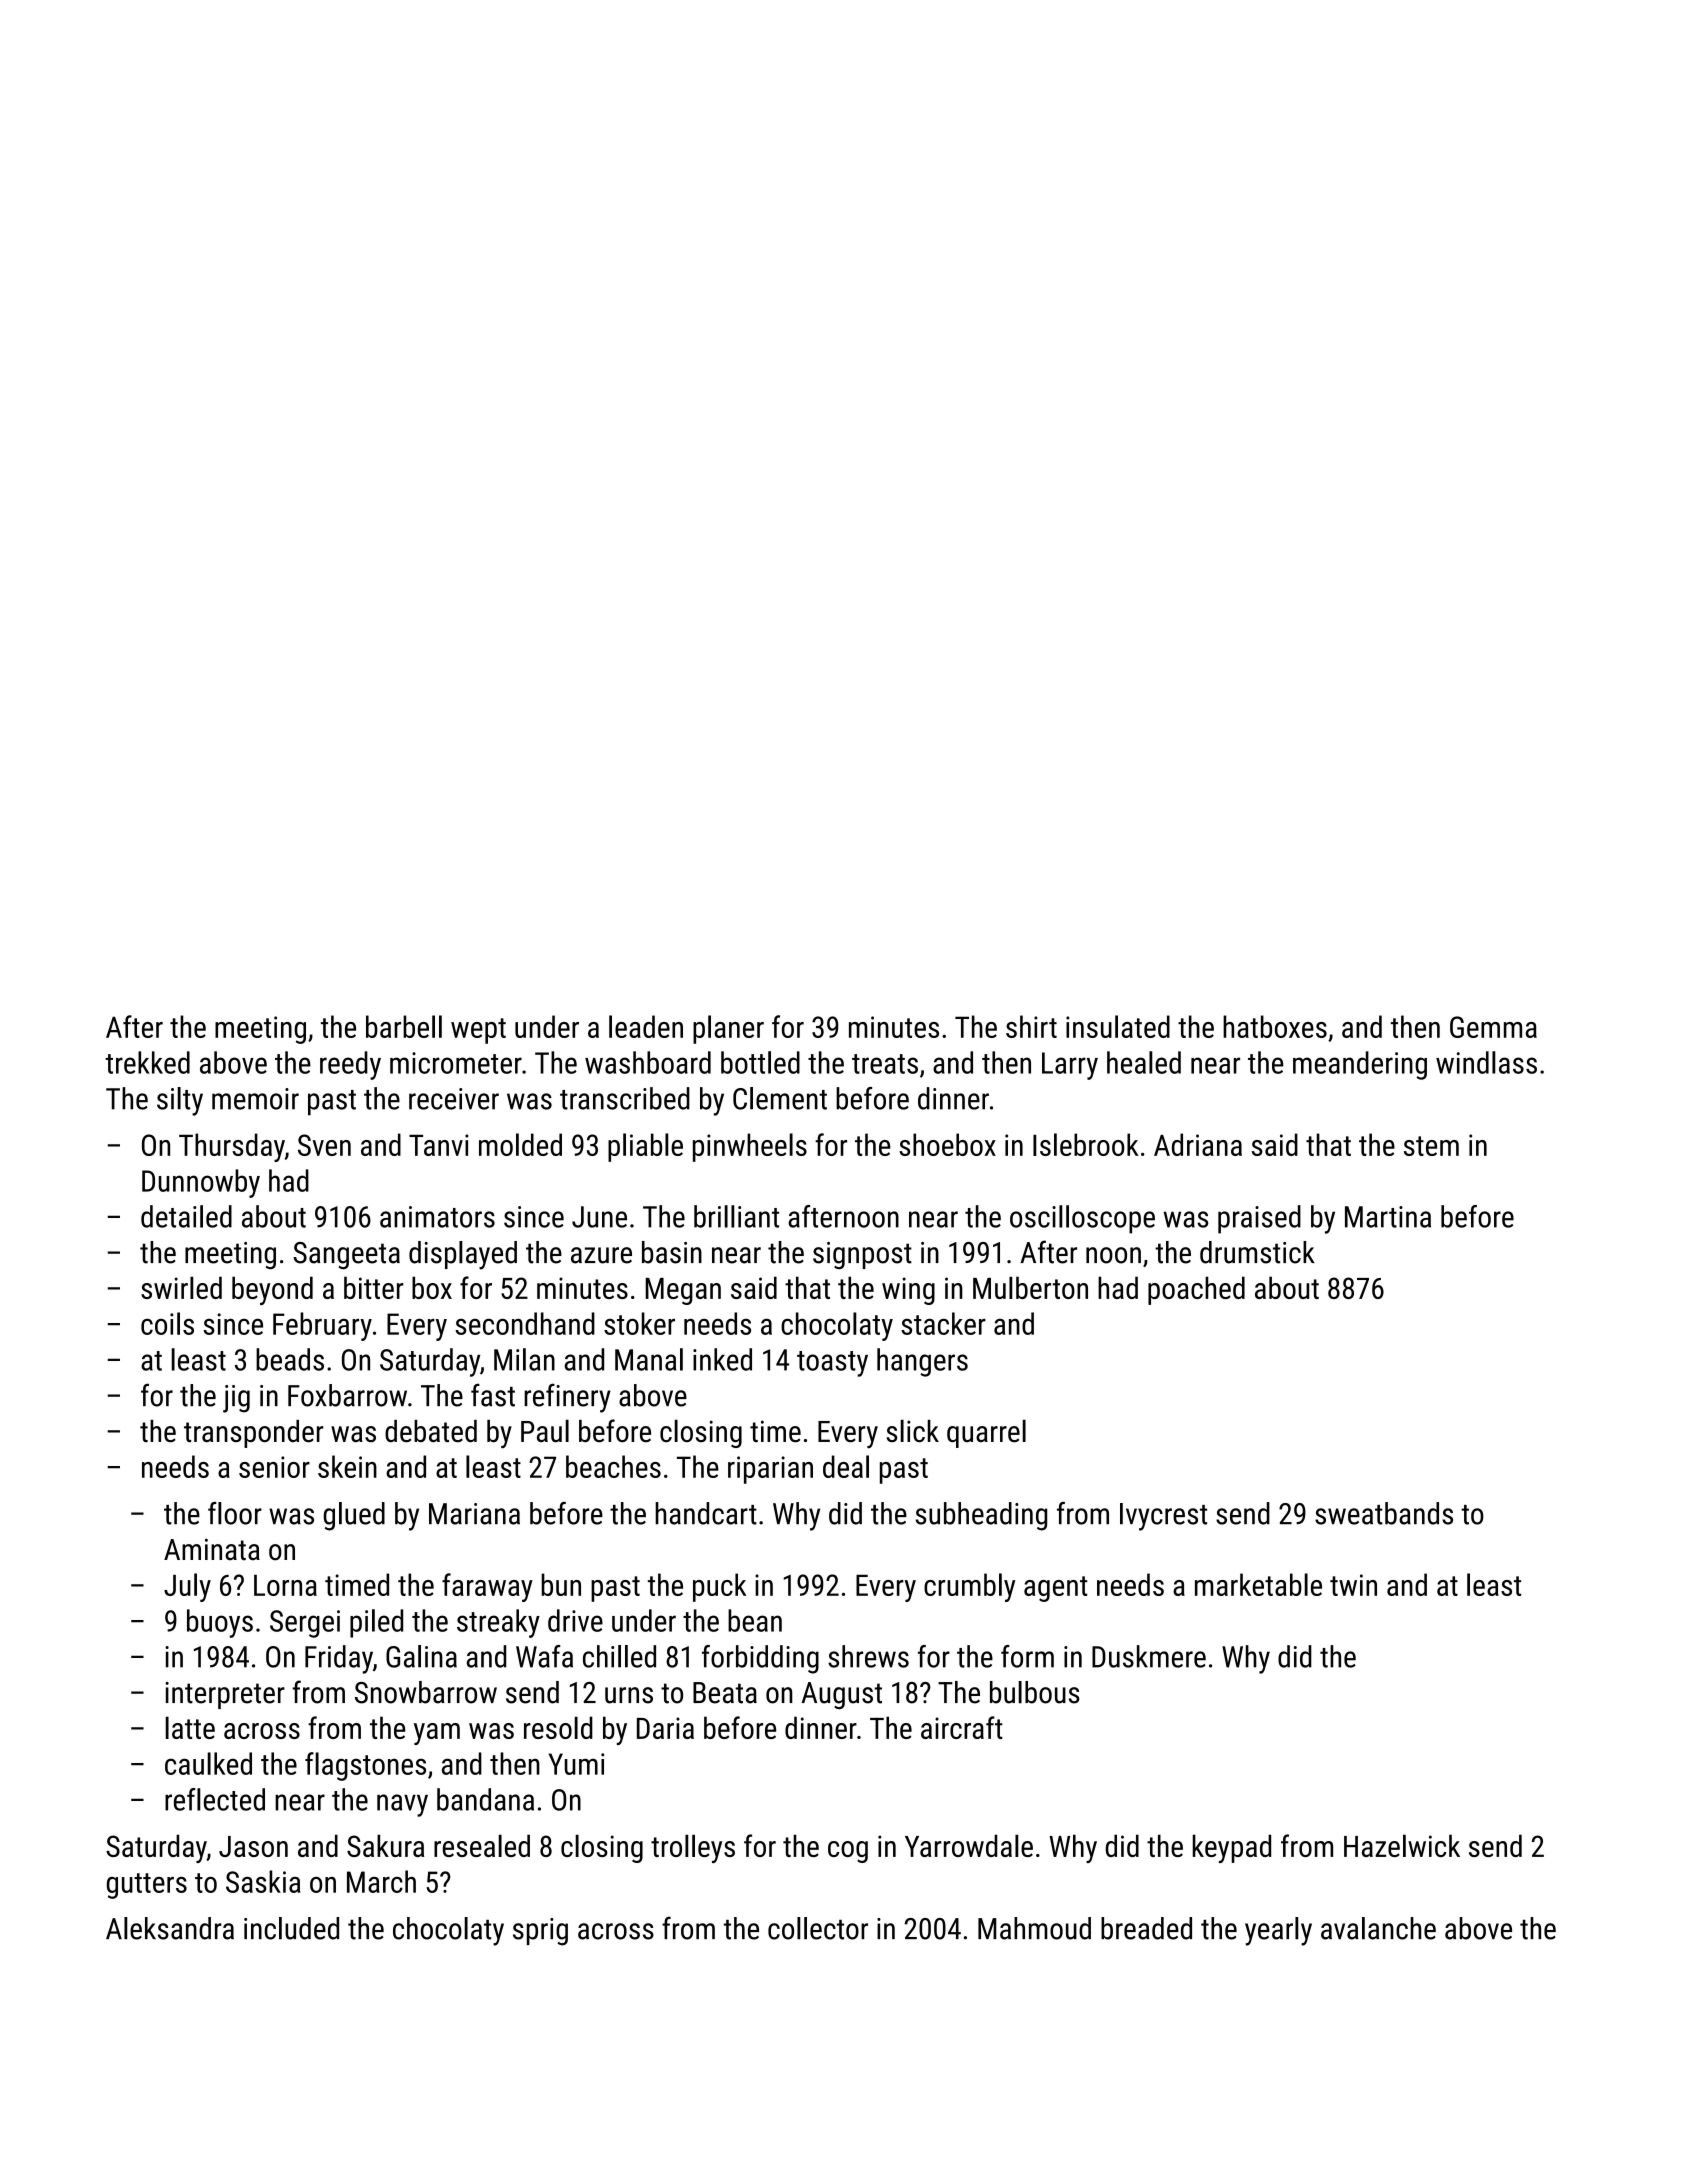 This screenshot has width=1683, height=2178. What do you see at coordinates (1378, 1928) in the screenshot?
I see `avalanche` at bounding box center [1378, 1928].
